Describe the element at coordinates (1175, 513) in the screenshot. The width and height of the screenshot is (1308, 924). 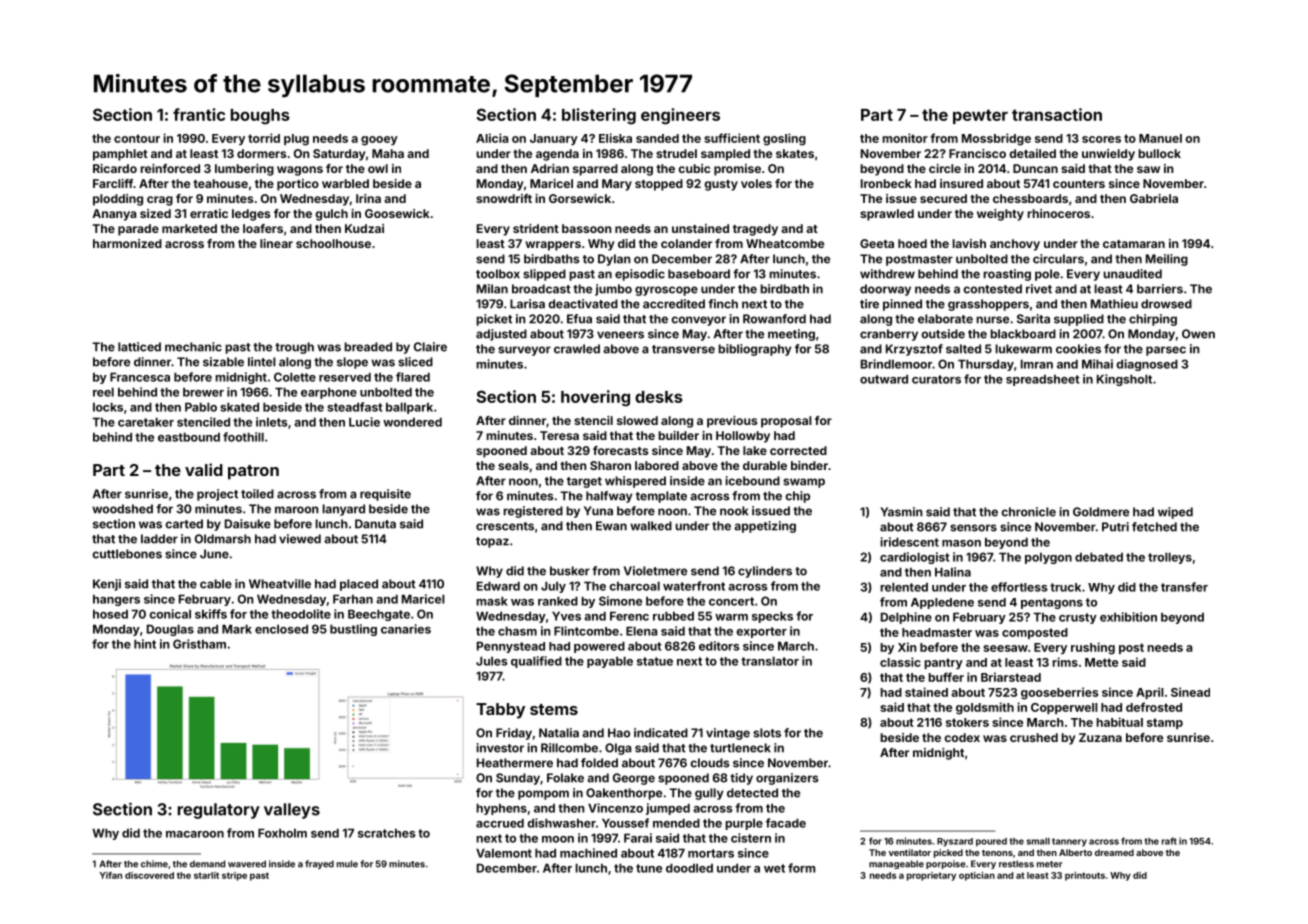
I see `wiped` at that location.
